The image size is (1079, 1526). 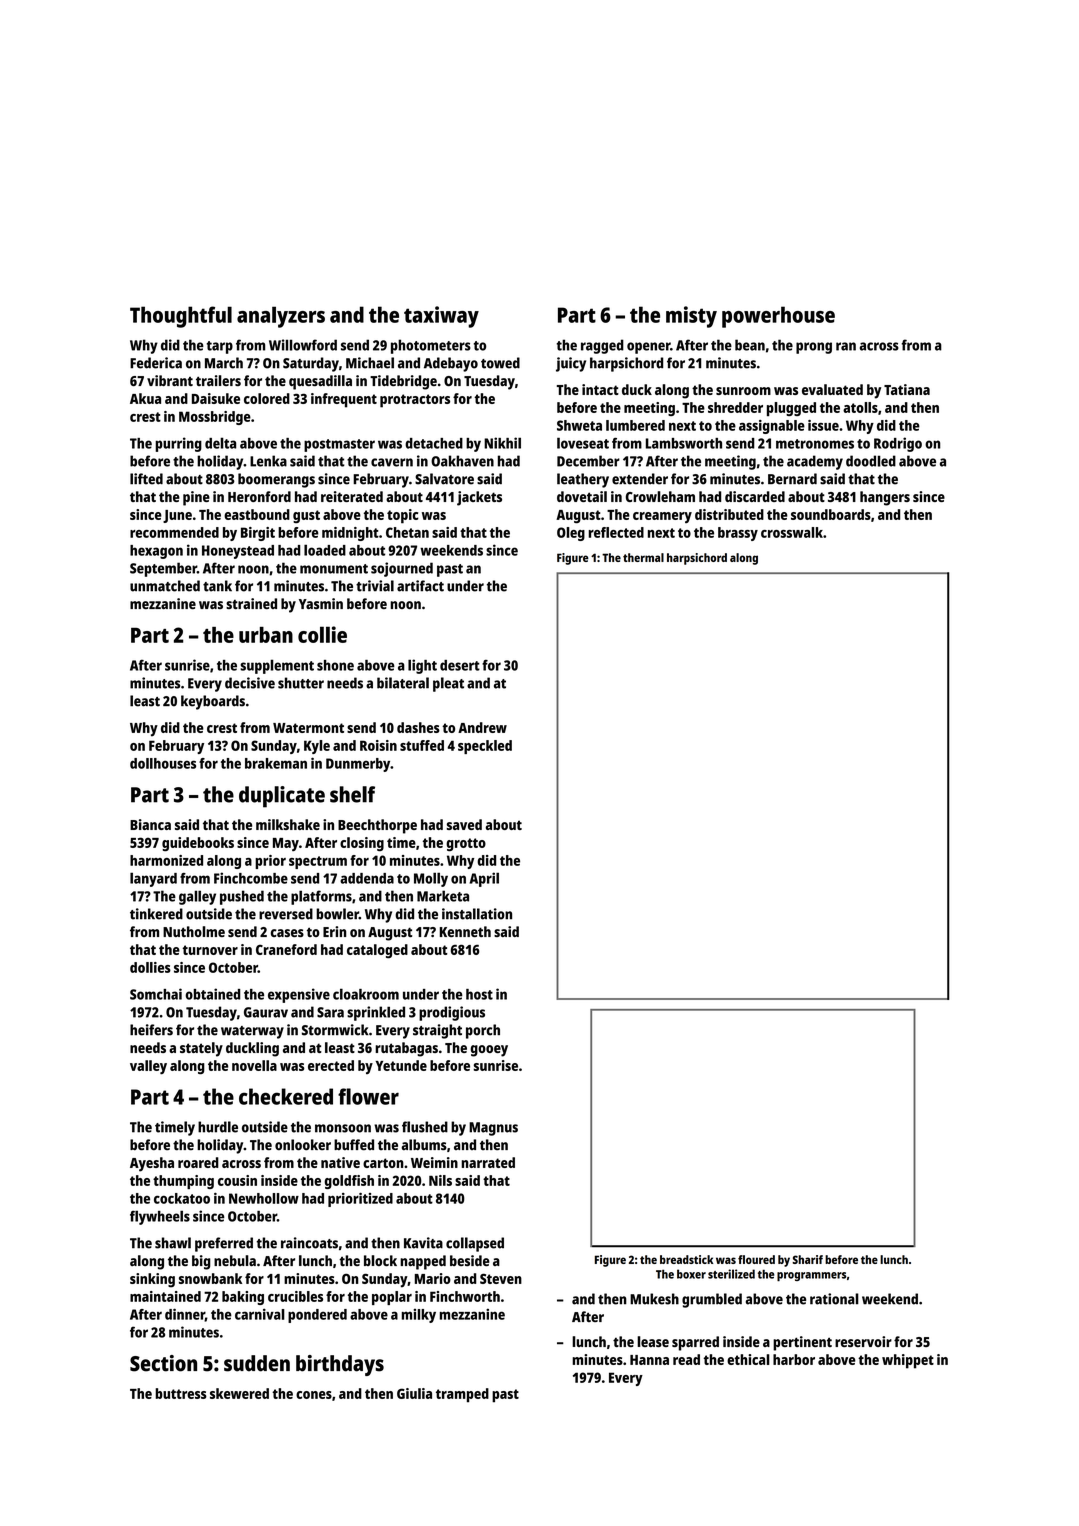 What do you see at coordinates (489, 1051) in the screenshot?
I see `gooey` at bounding box center [489, 1051].
